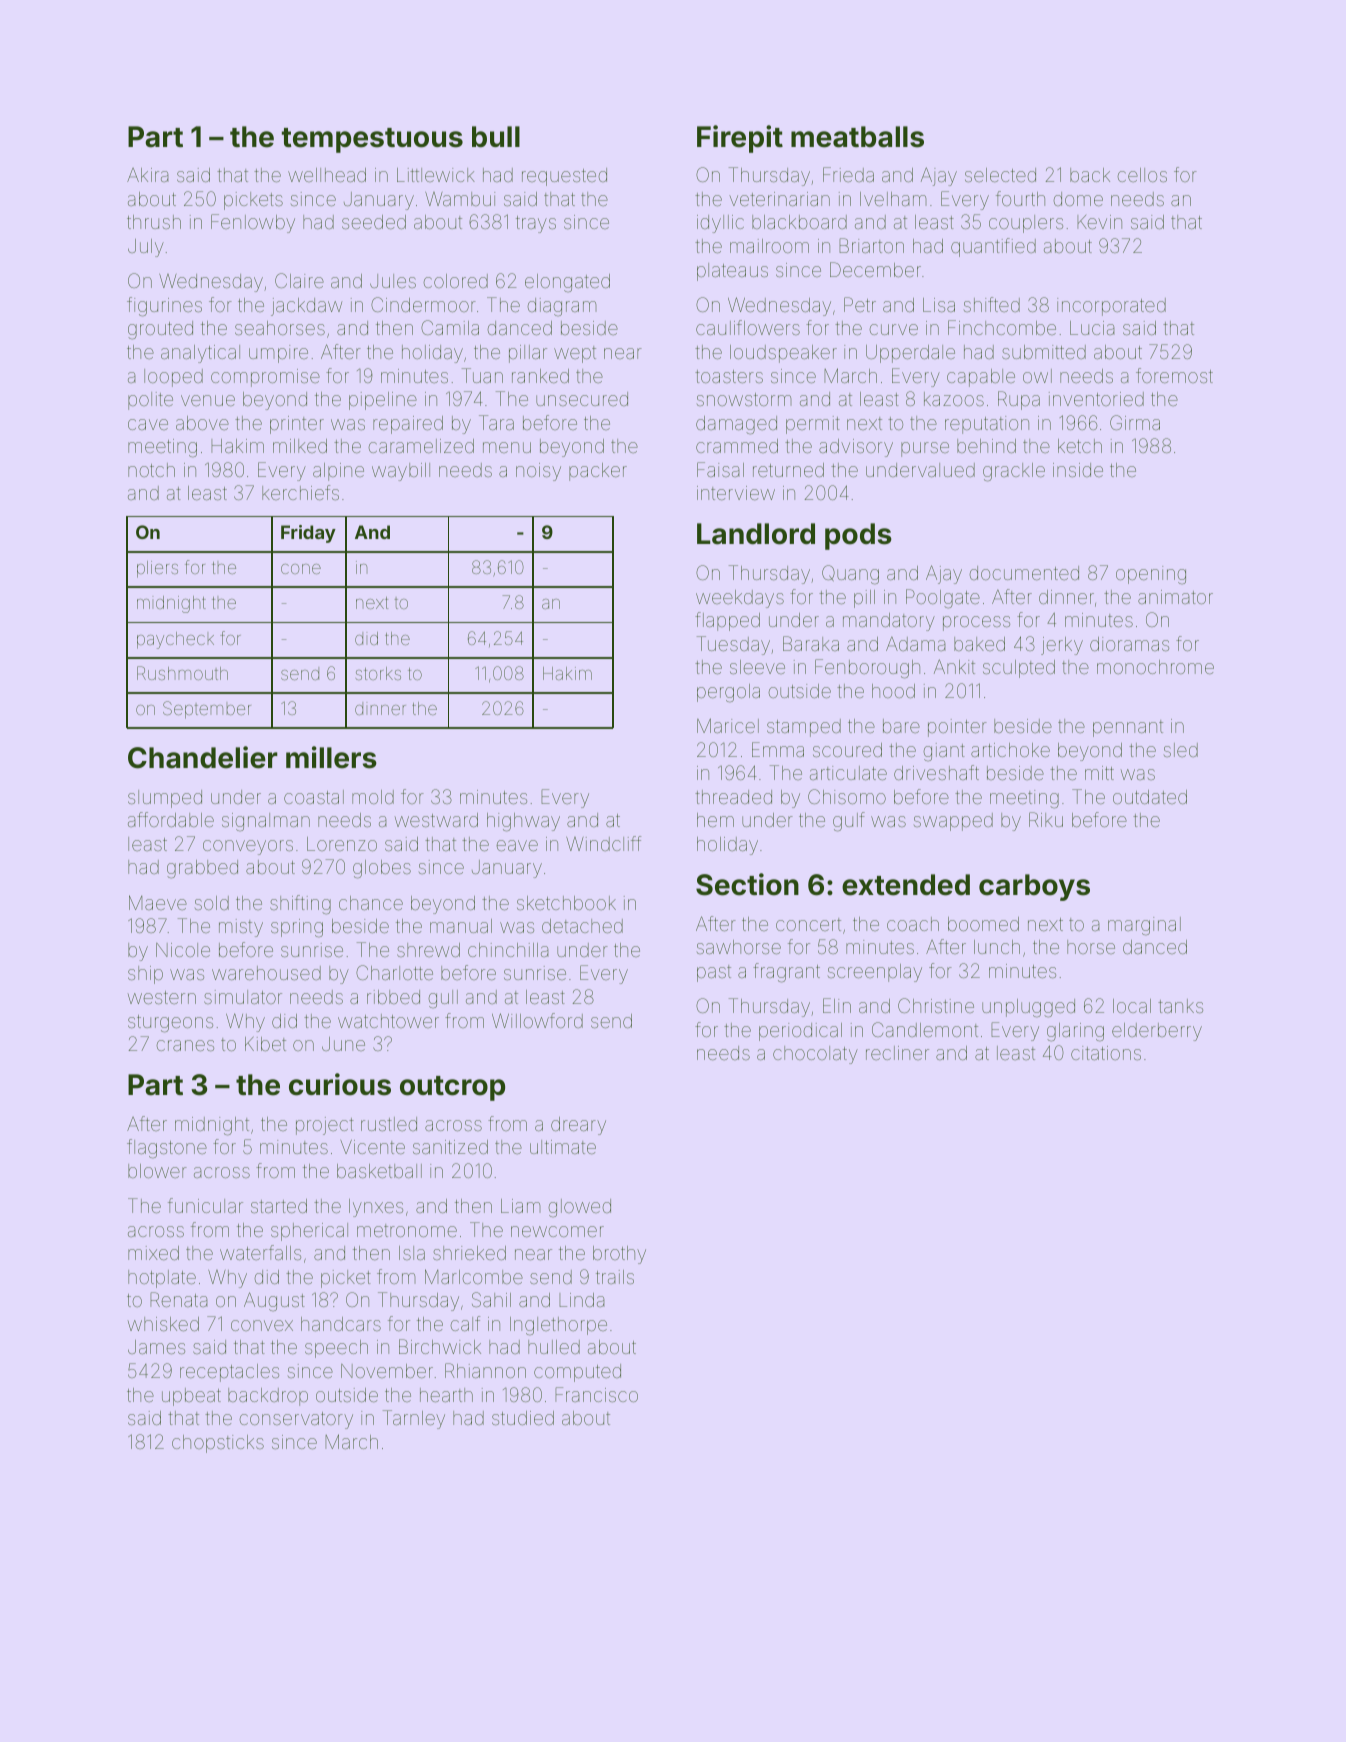 The height and width of the screenshot is (1742, 1346). I want to click on Willowford, so click(537, 1020).
